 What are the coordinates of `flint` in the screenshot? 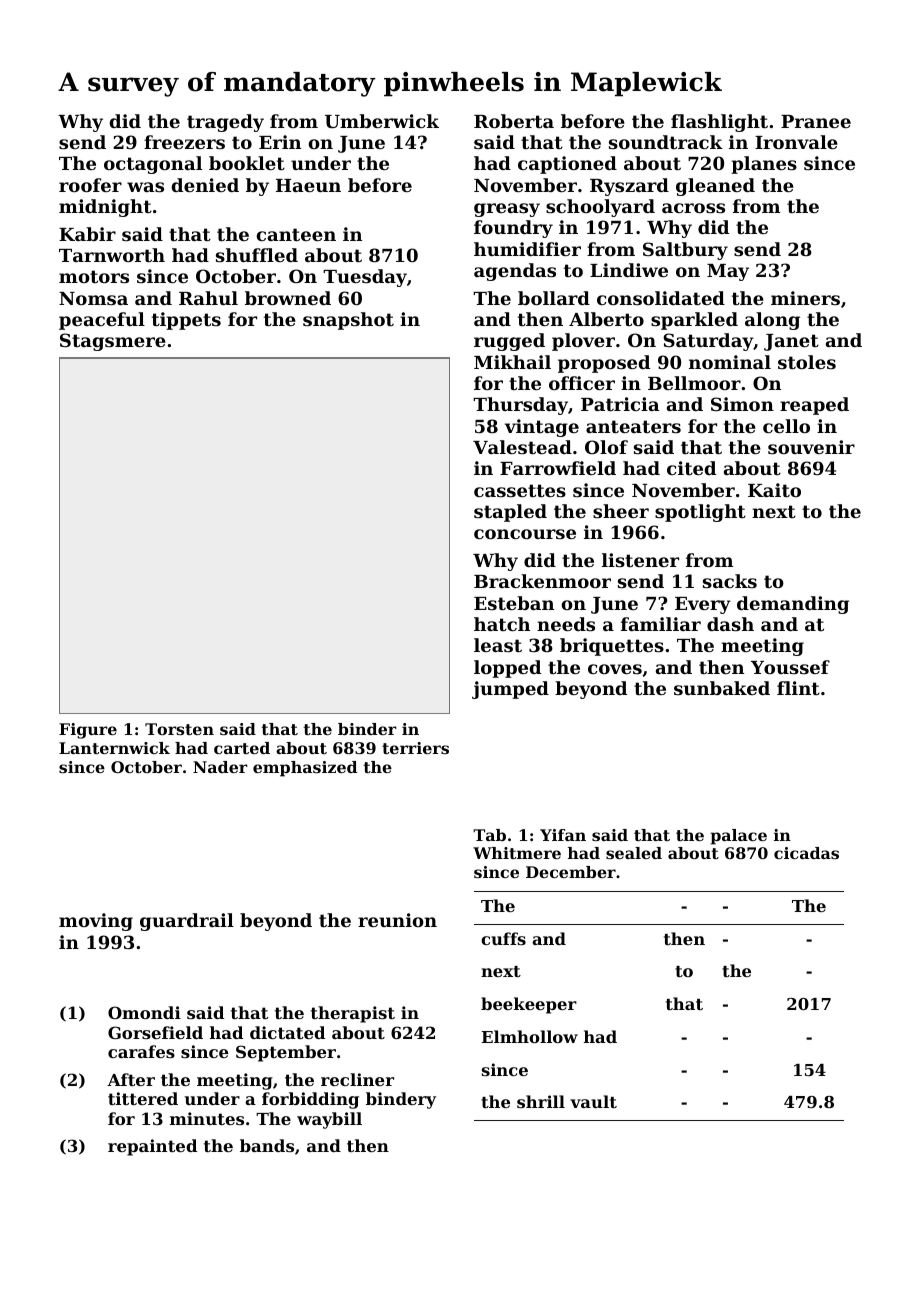 It's located at (798, 688).
